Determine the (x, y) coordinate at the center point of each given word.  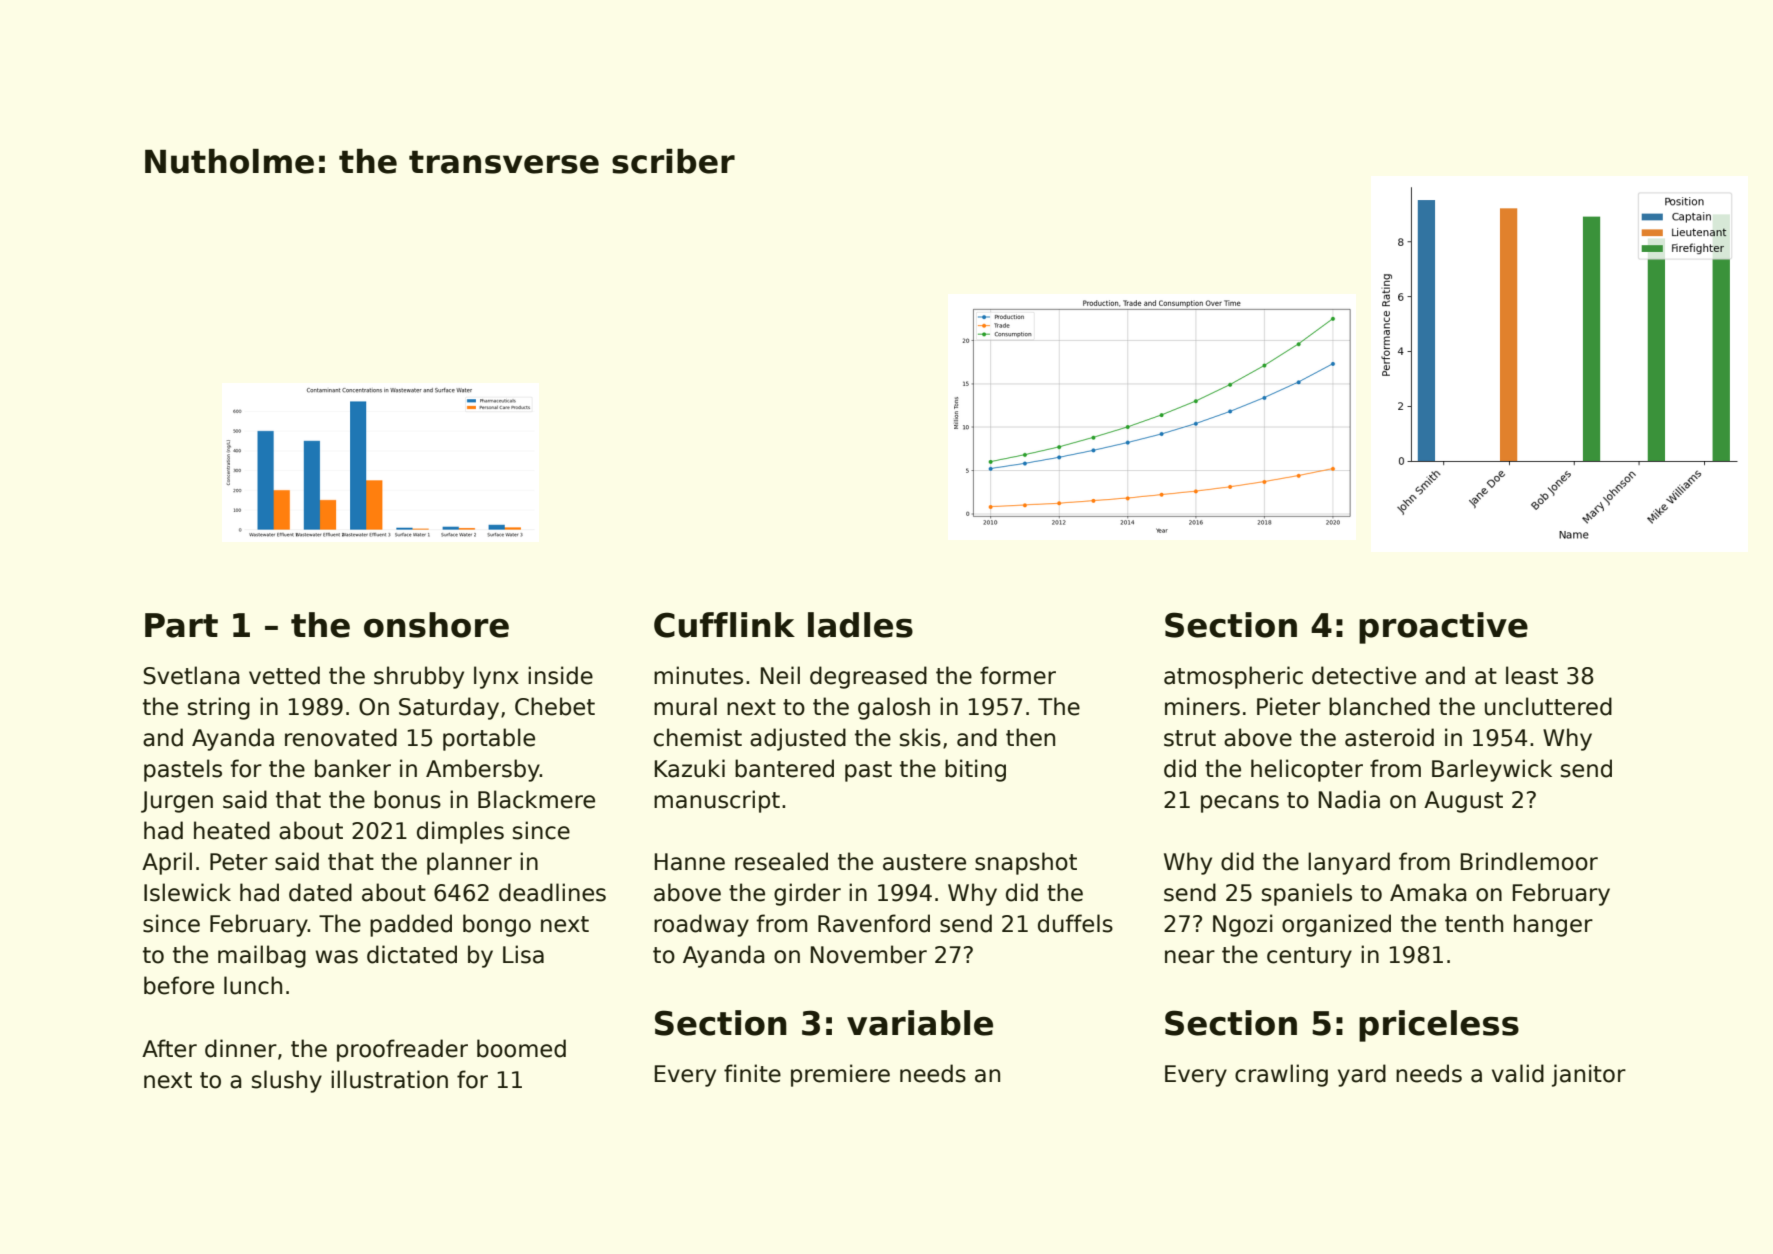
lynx (496, 677)
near (1190, 957)
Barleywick (1492, 770)
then (1030, 737)
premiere (840, 1075)
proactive (1443, 628)
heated (232, 830)
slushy (287, 1081)
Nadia (1349, 799)
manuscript (717, 801)
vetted (284, 675)
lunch (253, 985)
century (1309, 957)
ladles (860, 625)
